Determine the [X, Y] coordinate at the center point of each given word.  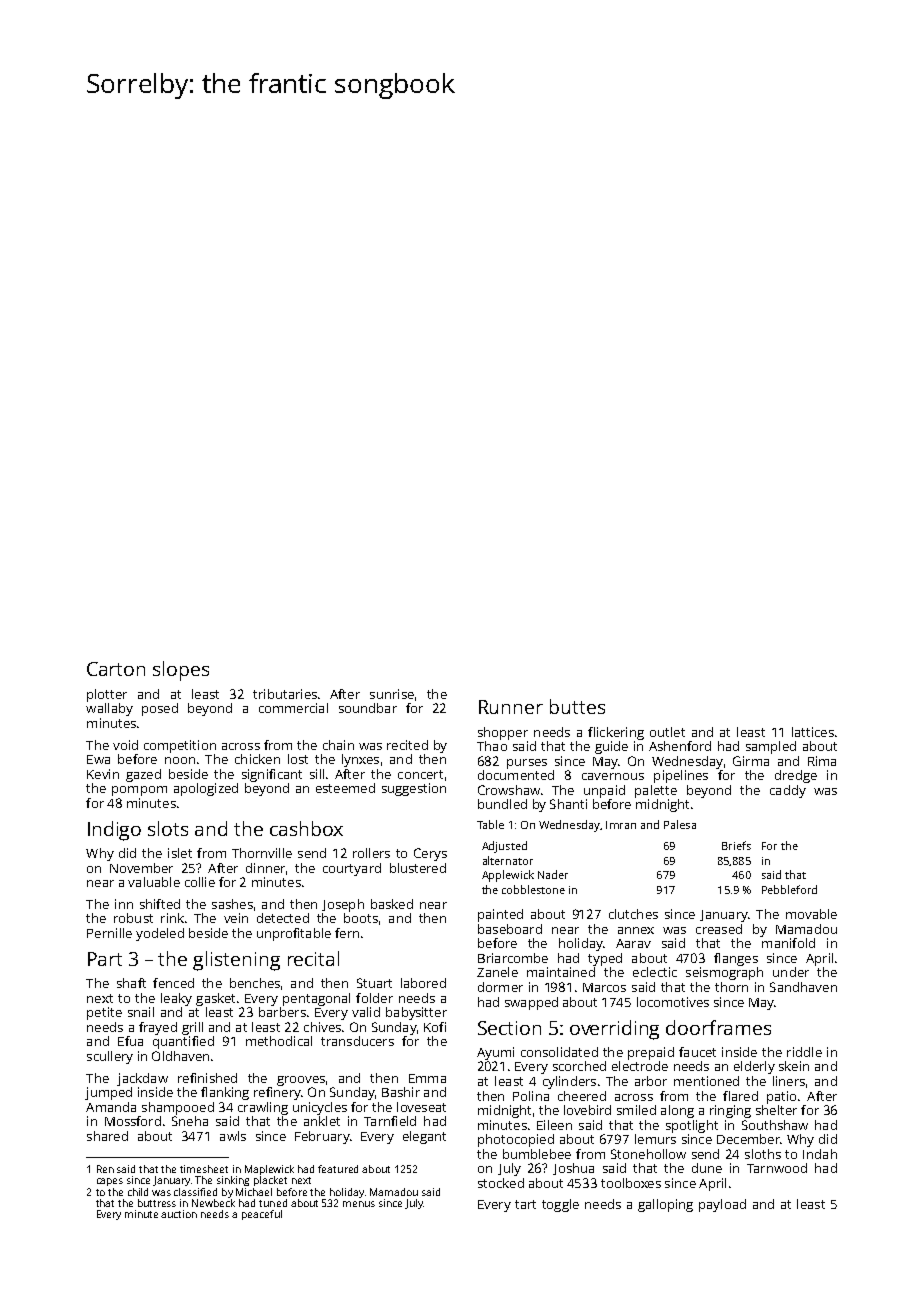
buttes [577, 706]
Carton [116, 669]
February [322, 1137]
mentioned [706, 1081]
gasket [215, 999]
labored [423, 983]
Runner [511, 707]
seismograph [724, 973]
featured [338, 1169]
